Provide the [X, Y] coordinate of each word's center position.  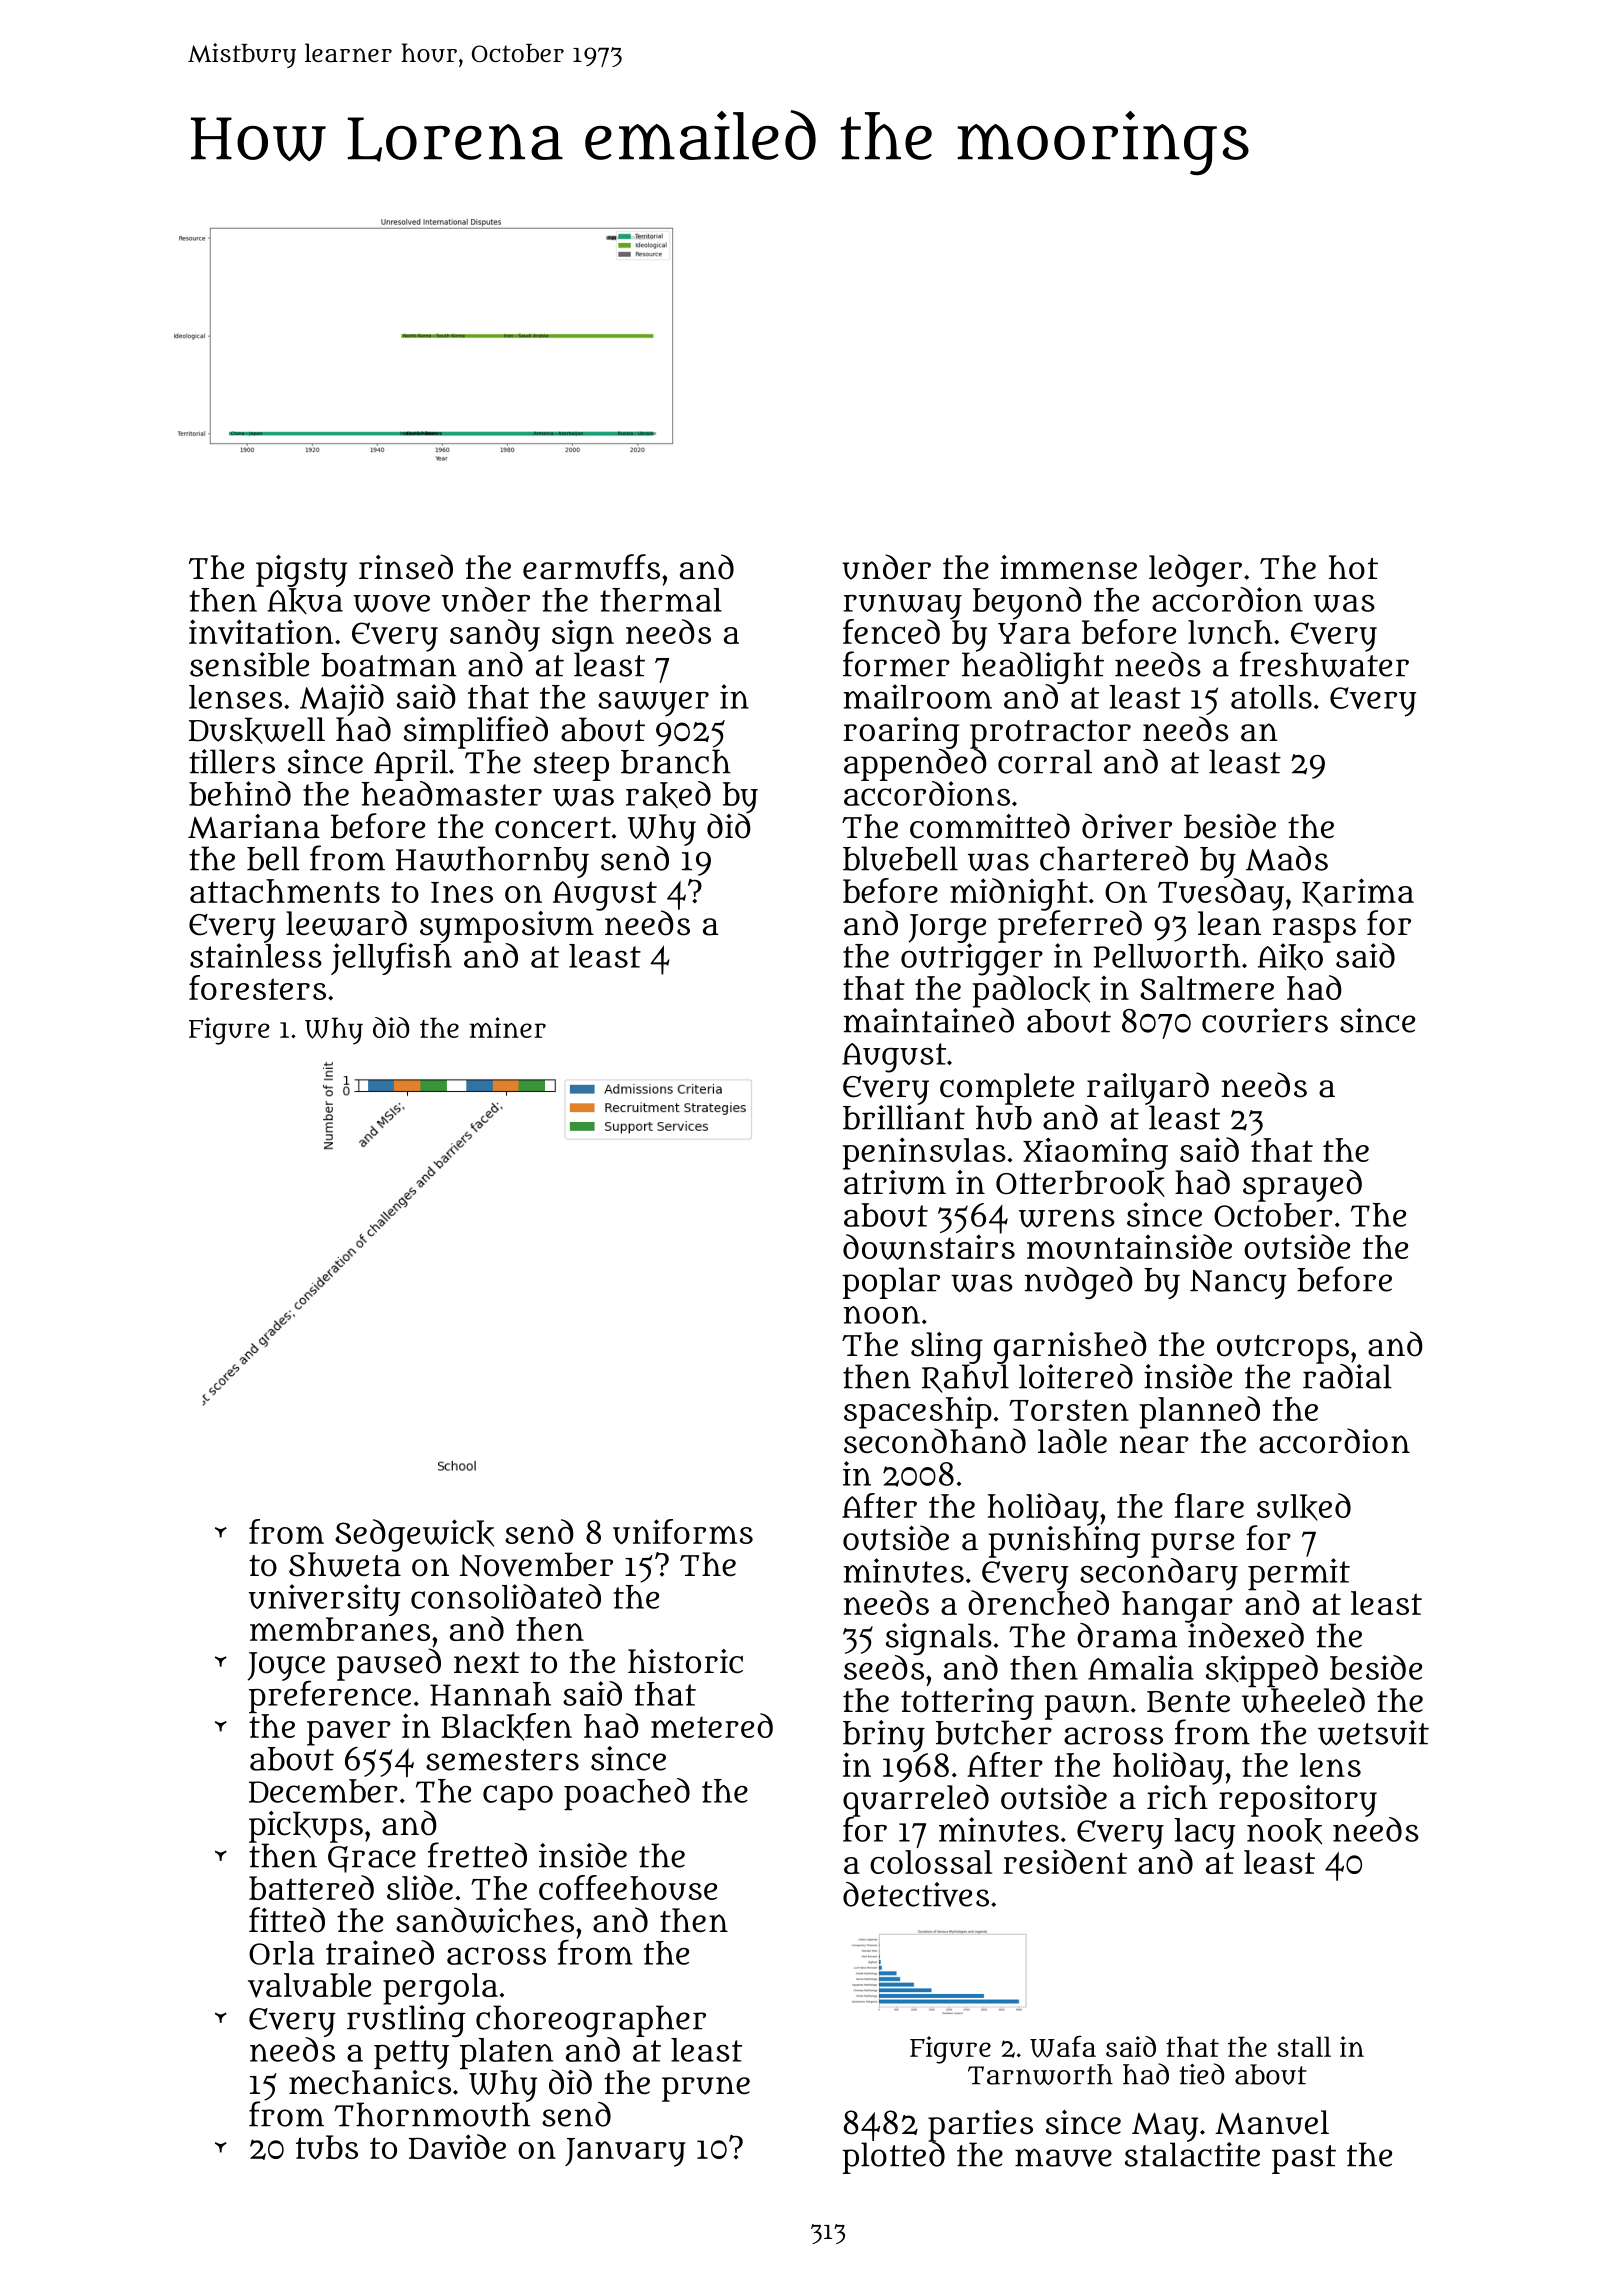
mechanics [370, 2082]
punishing [1064, 1542]
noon [882, 1315]
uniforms [683, 1532]
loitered [1076, 1376]
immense [1068, 567]
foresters [257, 987]
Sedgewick [414, 1535]
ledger [1195, 570]
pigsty [301, 571]
